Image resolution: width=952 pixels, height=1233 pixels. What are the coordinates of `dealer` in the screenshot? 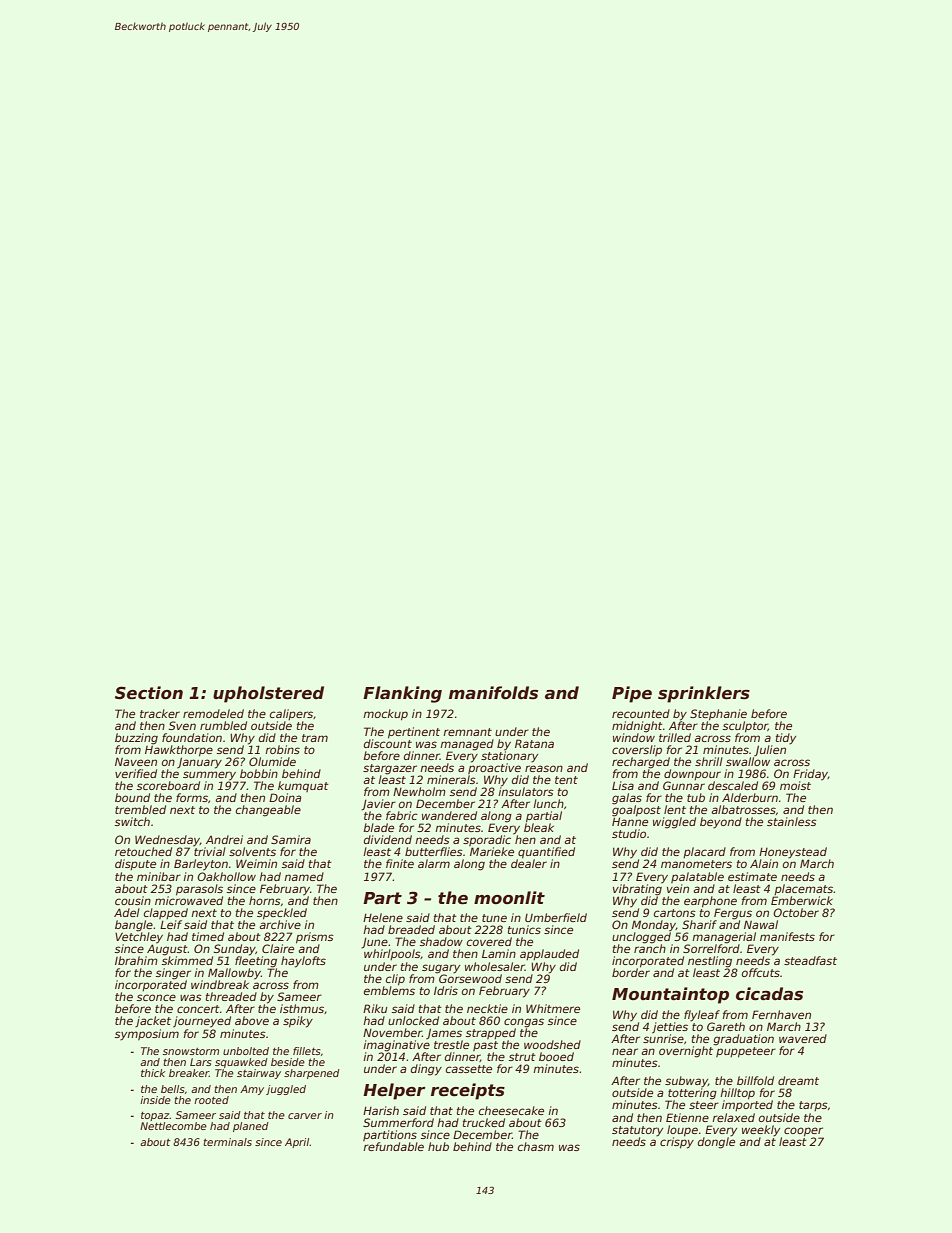 It's located at (529, 863).
